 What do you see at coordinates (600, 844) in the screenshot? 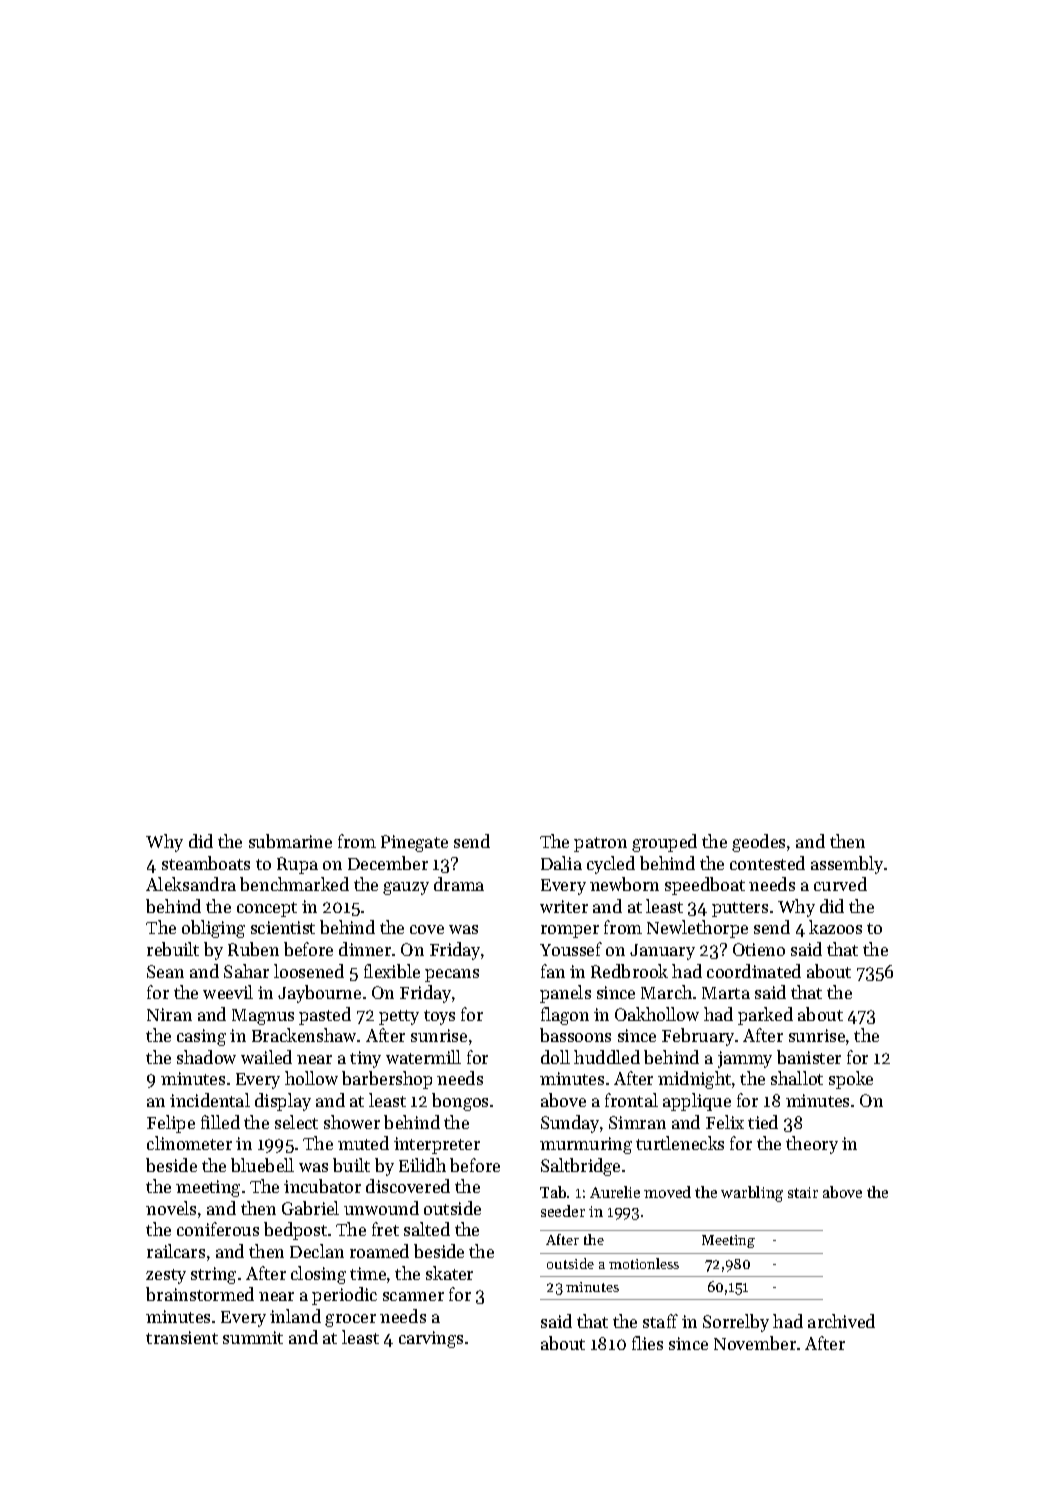
I see `patron` at bounding box center [600, 844].
